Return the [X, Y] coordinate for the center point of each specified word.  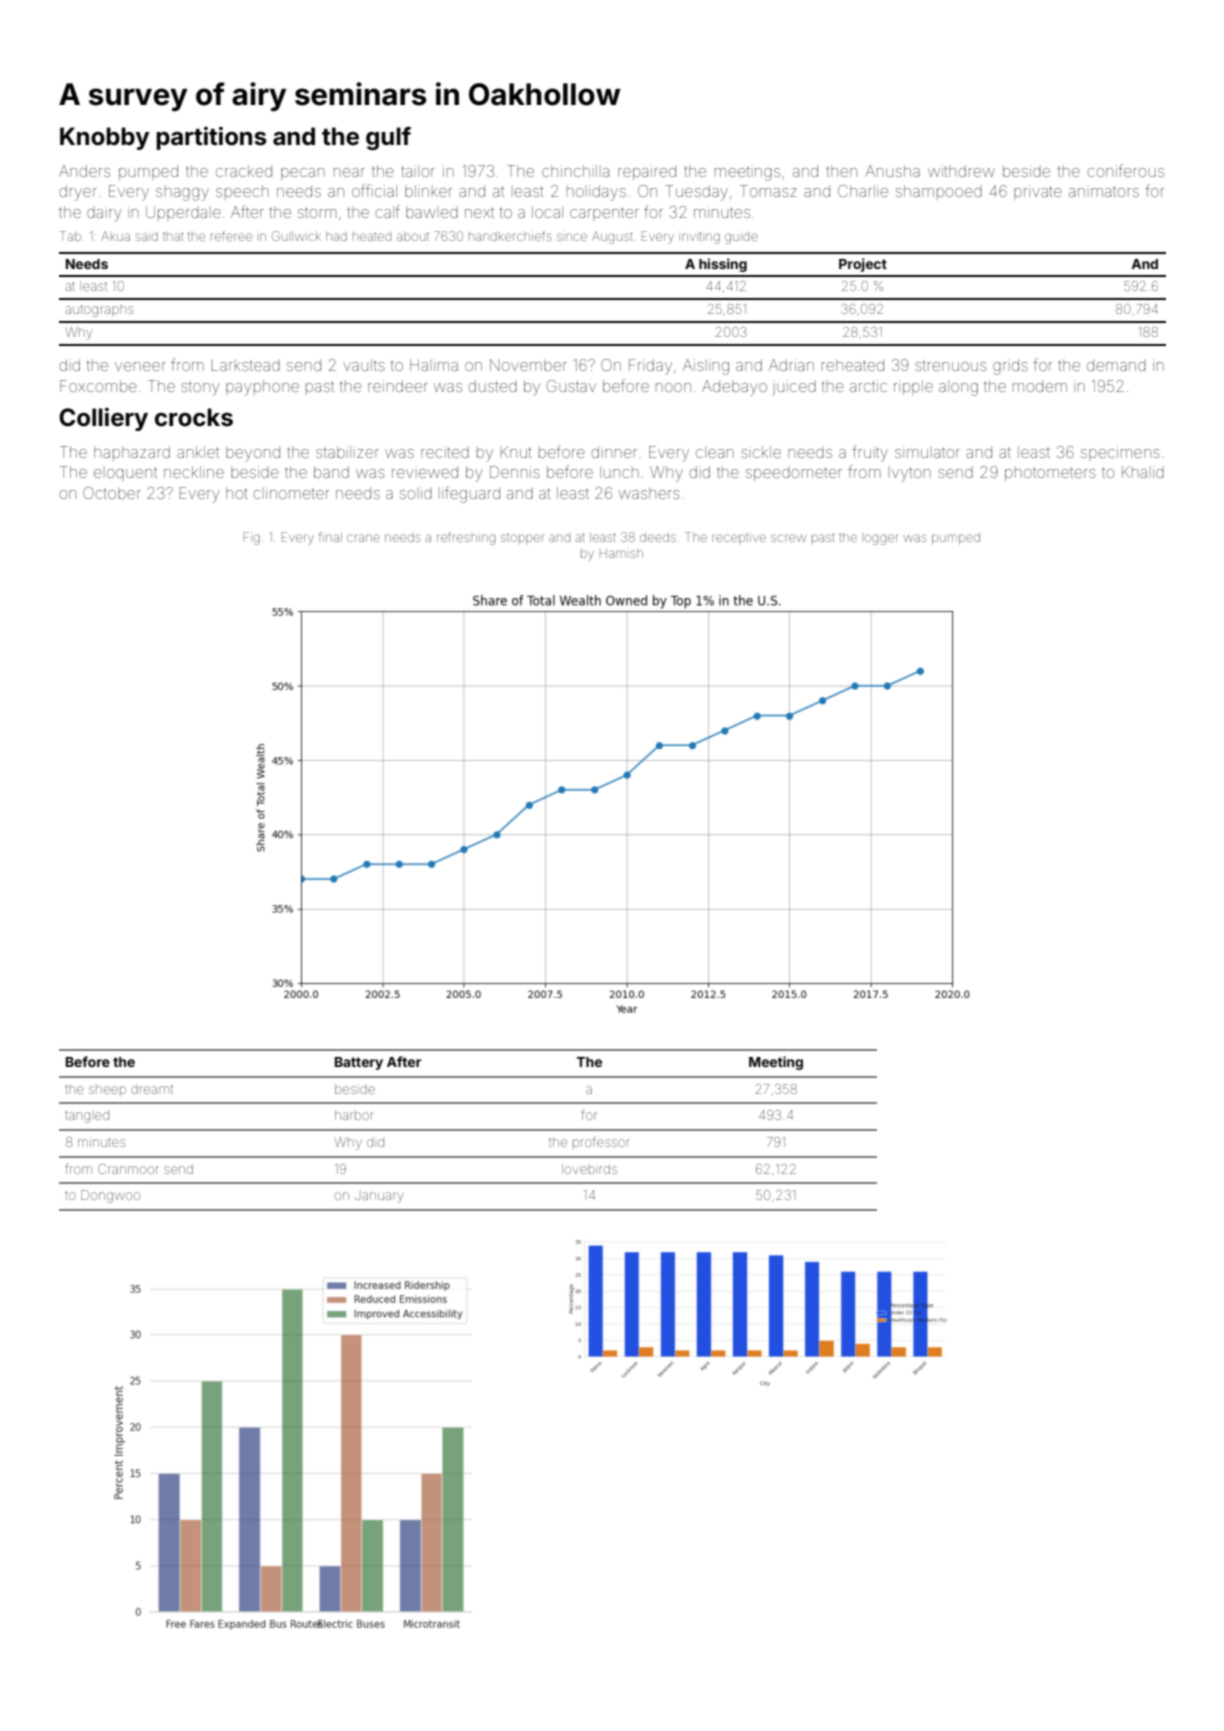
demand [1116, 365]
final [330, 537]
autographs [99, 311]
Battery [359, 1063]
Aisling [706, 367]
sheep [107, 1090]
